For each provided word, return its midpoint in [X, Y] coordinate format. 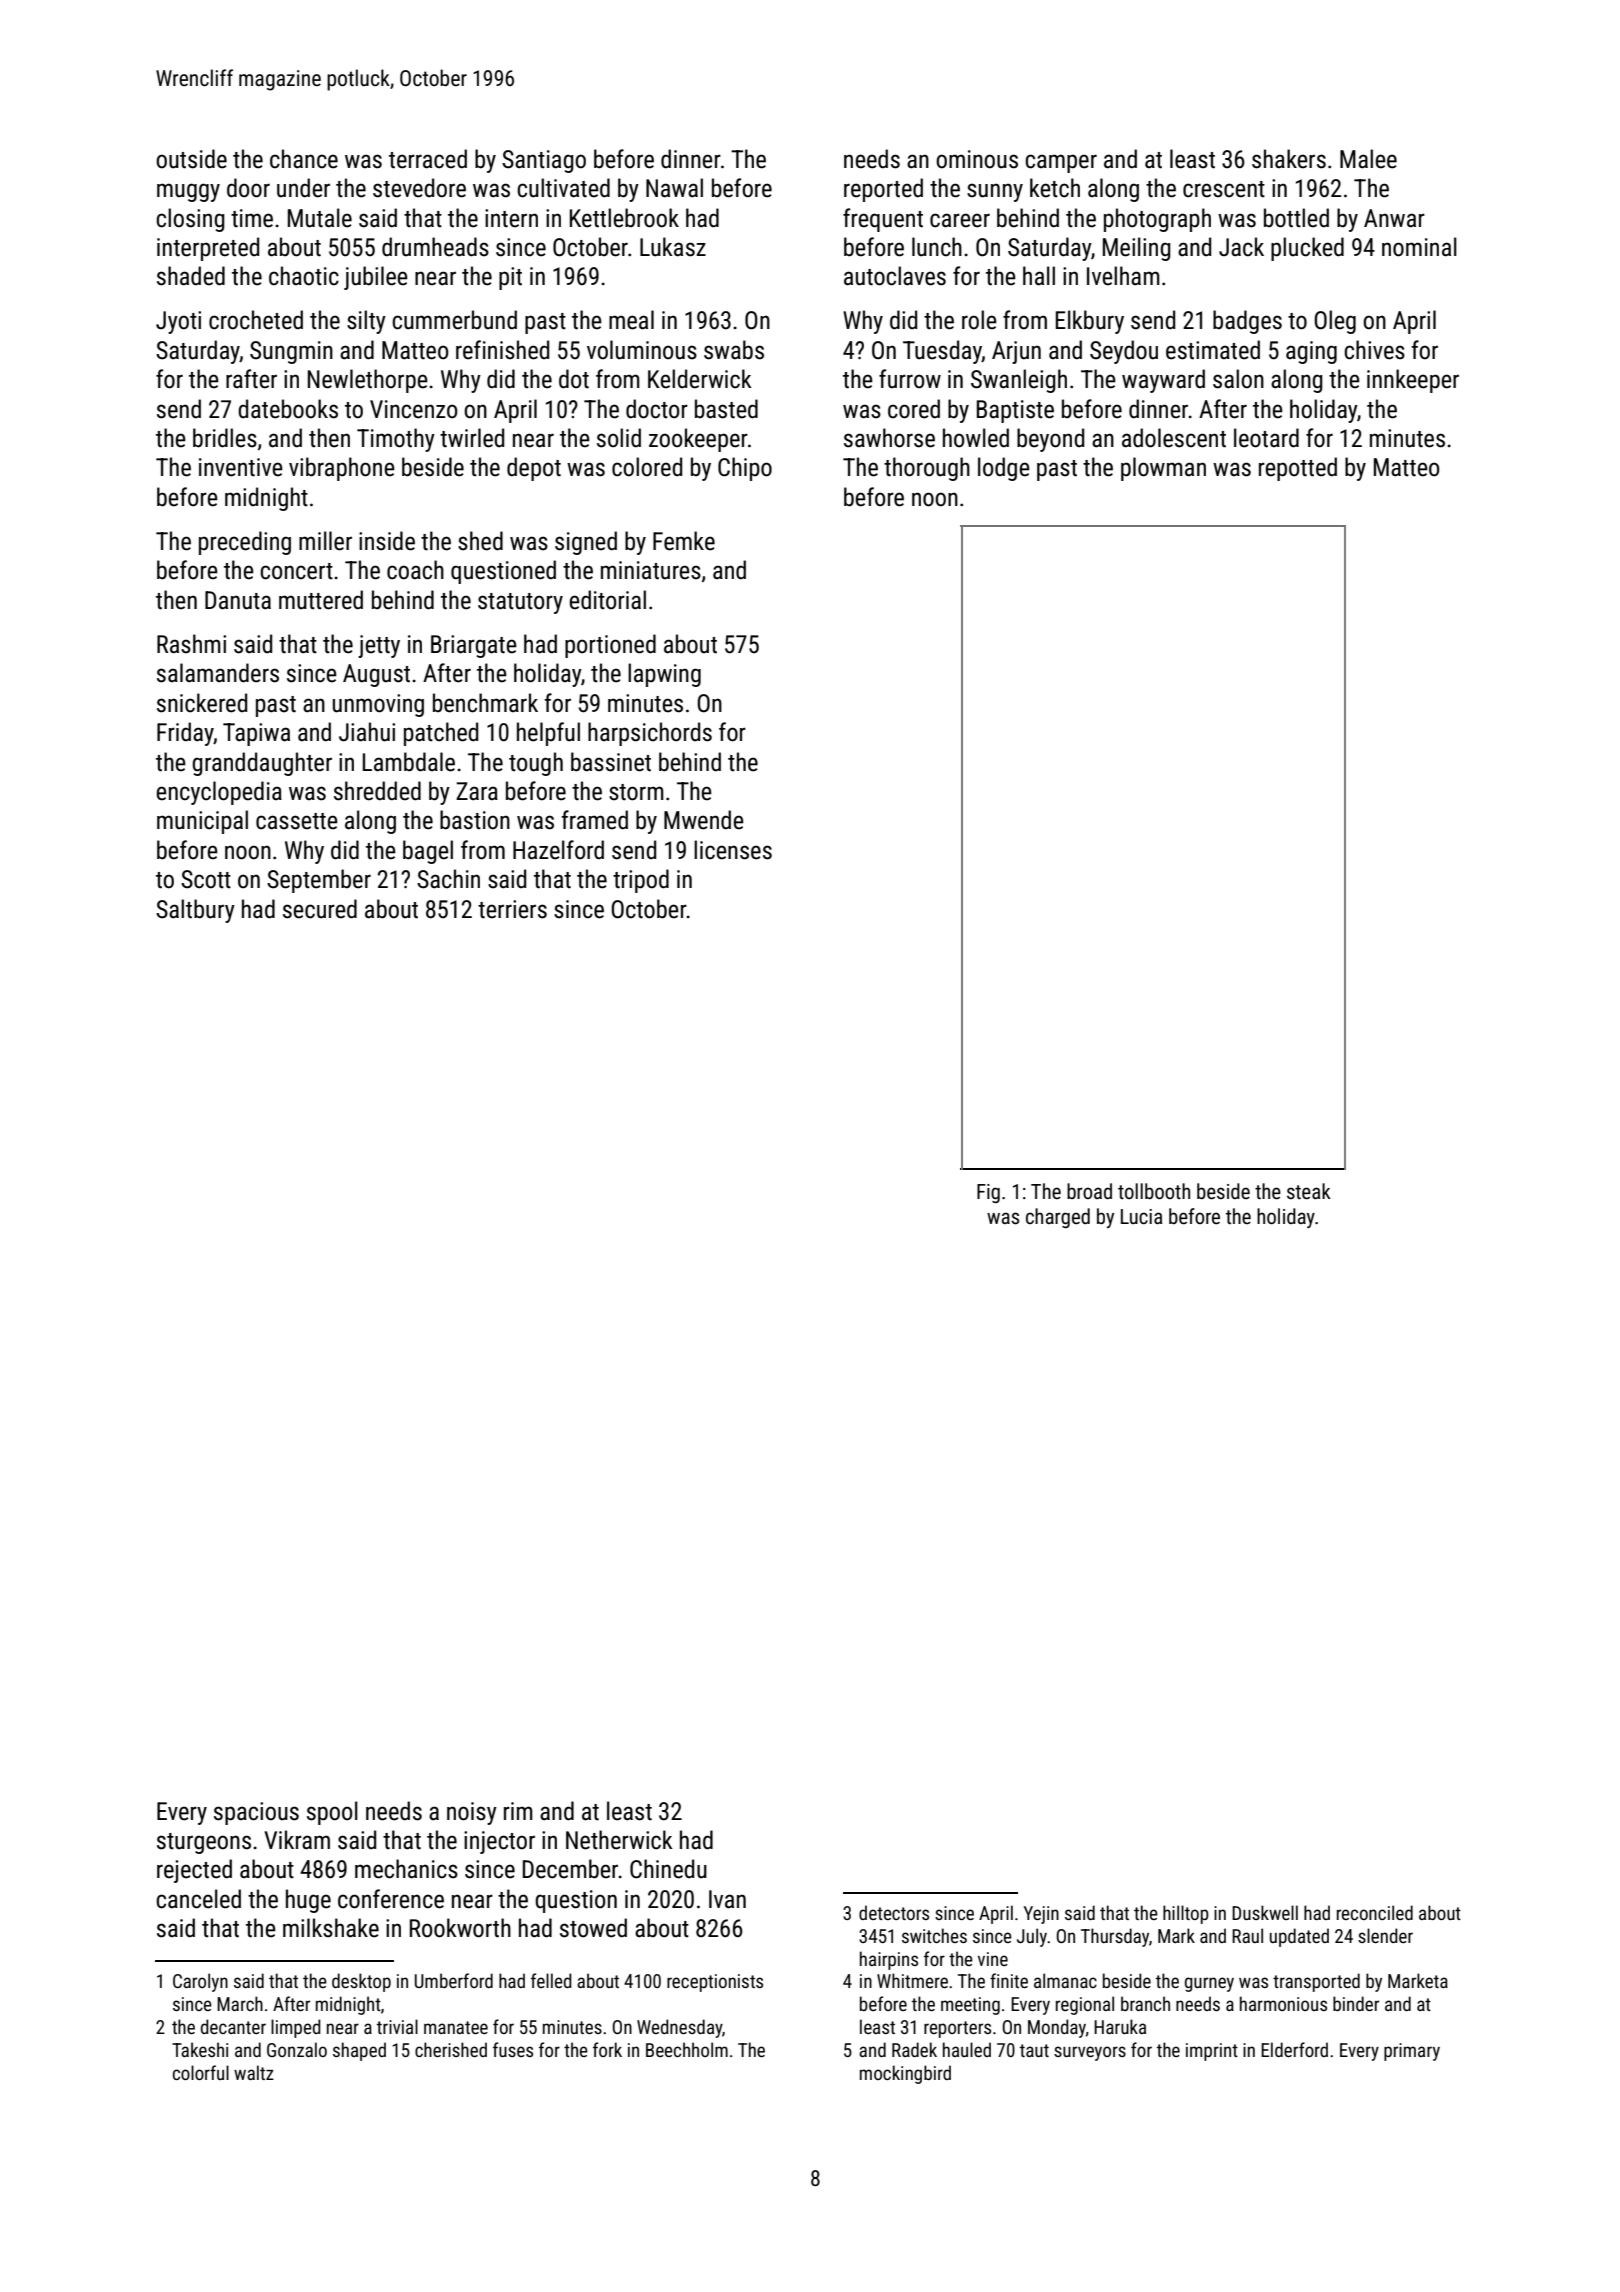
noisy [472, 1813]
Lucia [1141, 1216]
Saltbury [195, 911]
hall [1039, 276]
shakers [1289, 159]
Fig [988, 1193]
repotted [1298, 469]
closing [190, 220]
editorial [608, 600]
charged [1058, 1218]
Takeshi [200, 2049]
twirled [472, 438]
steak [1309, 1191]
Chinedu [668, 1869]
